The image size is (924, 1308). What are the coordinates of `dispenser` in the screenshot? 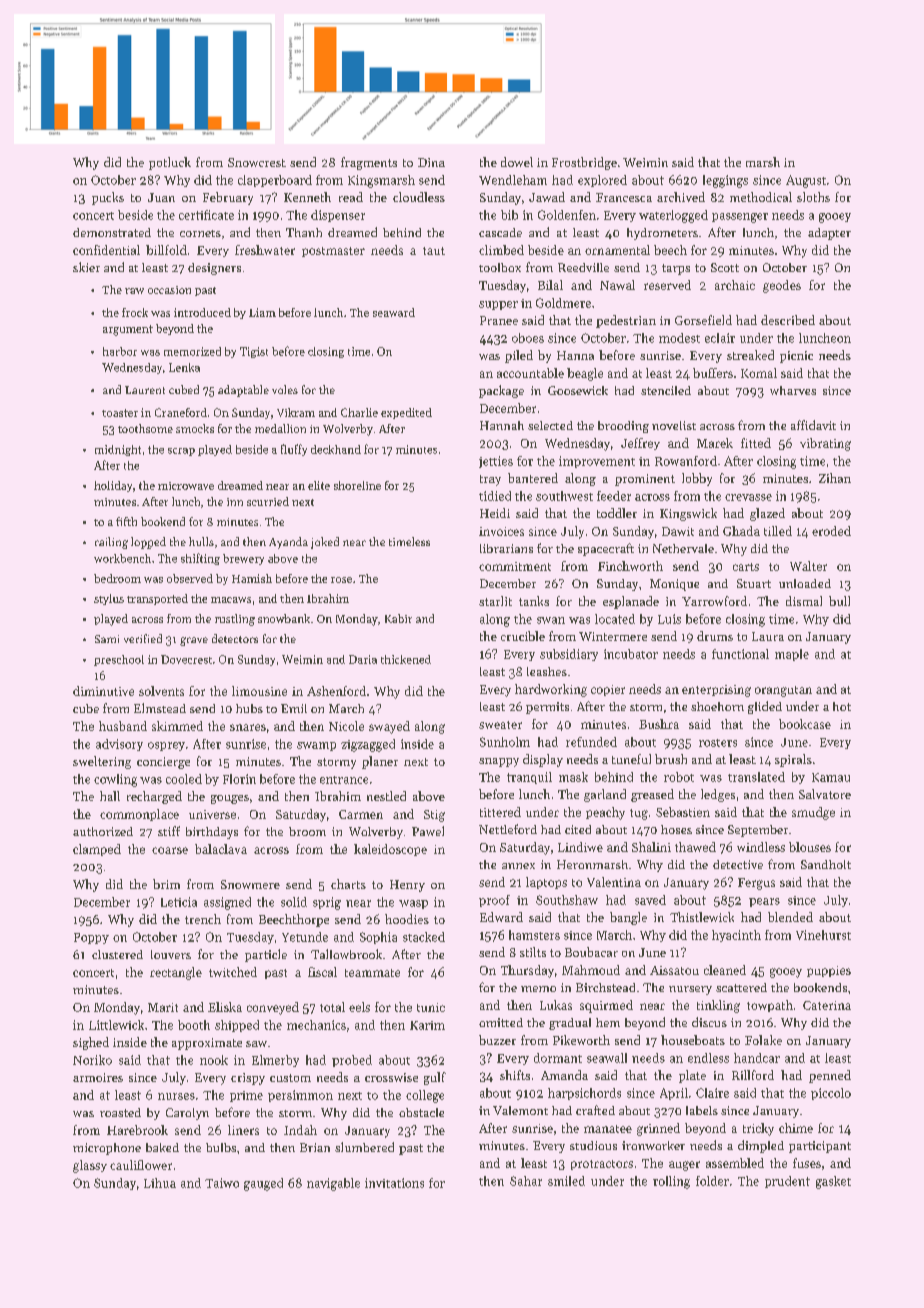 It's located at (338, 216).
